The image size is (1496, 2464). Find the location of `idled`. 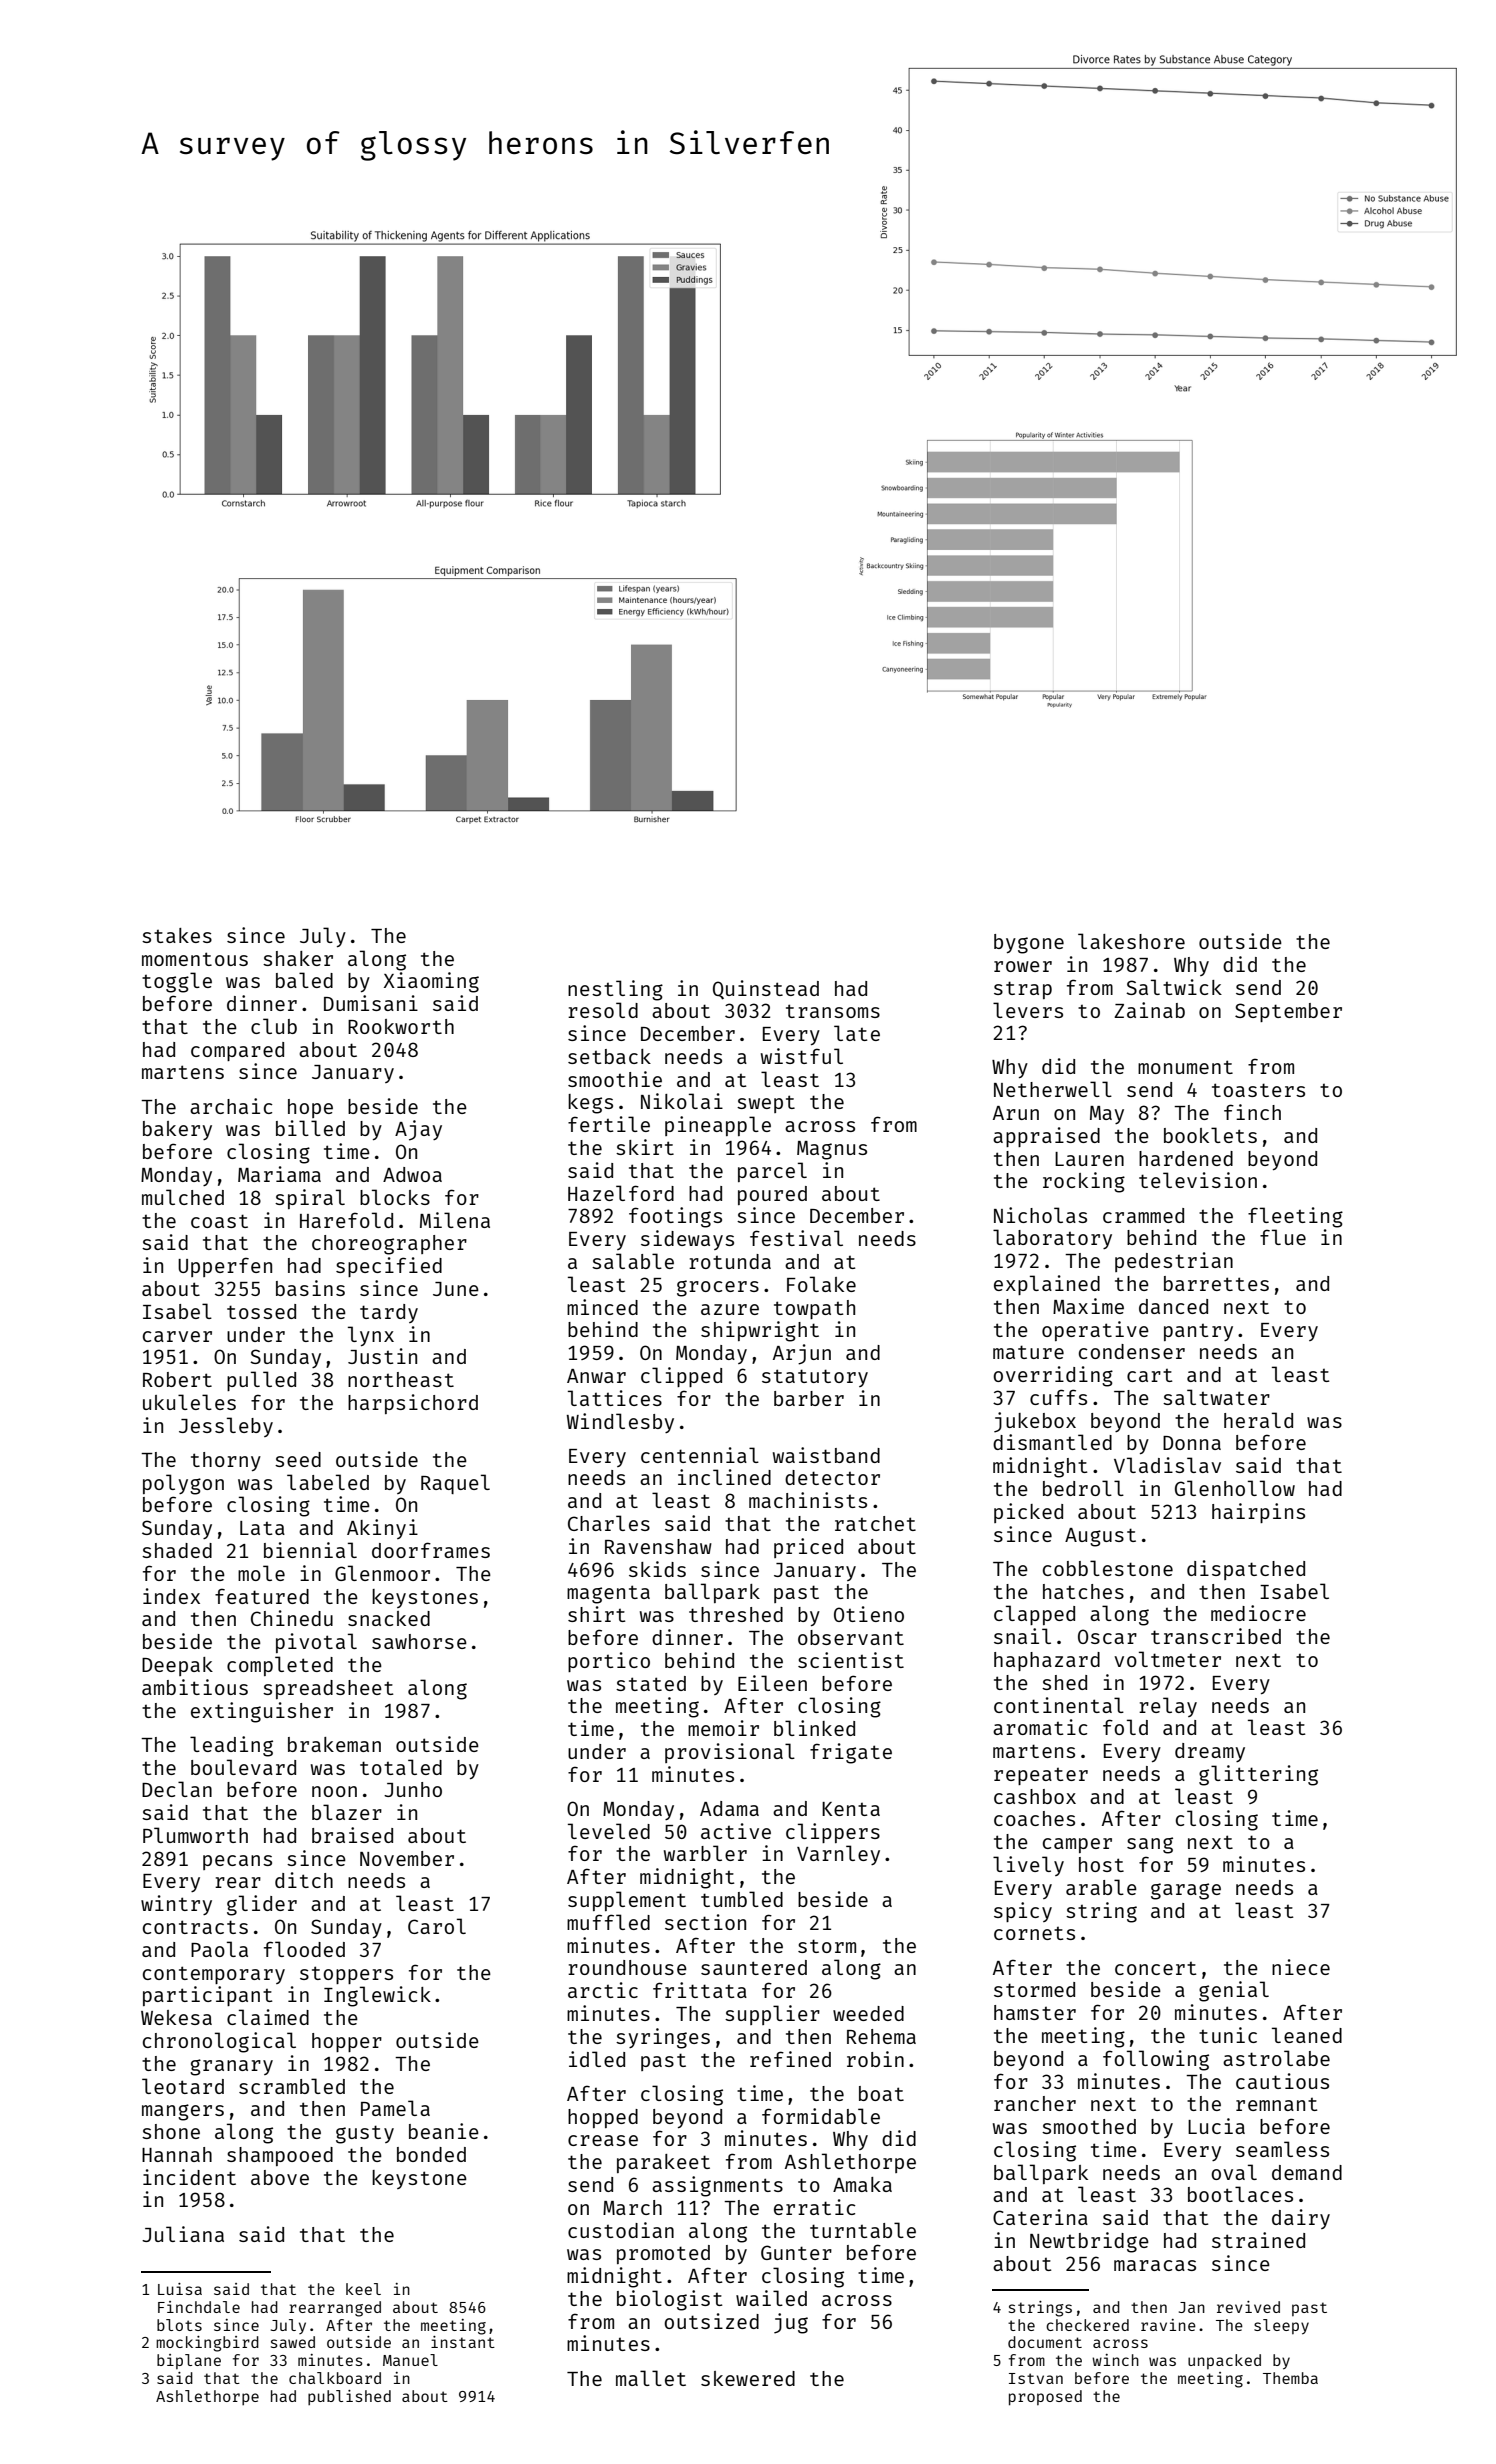

idled is located at coordinates (597, 2059).
